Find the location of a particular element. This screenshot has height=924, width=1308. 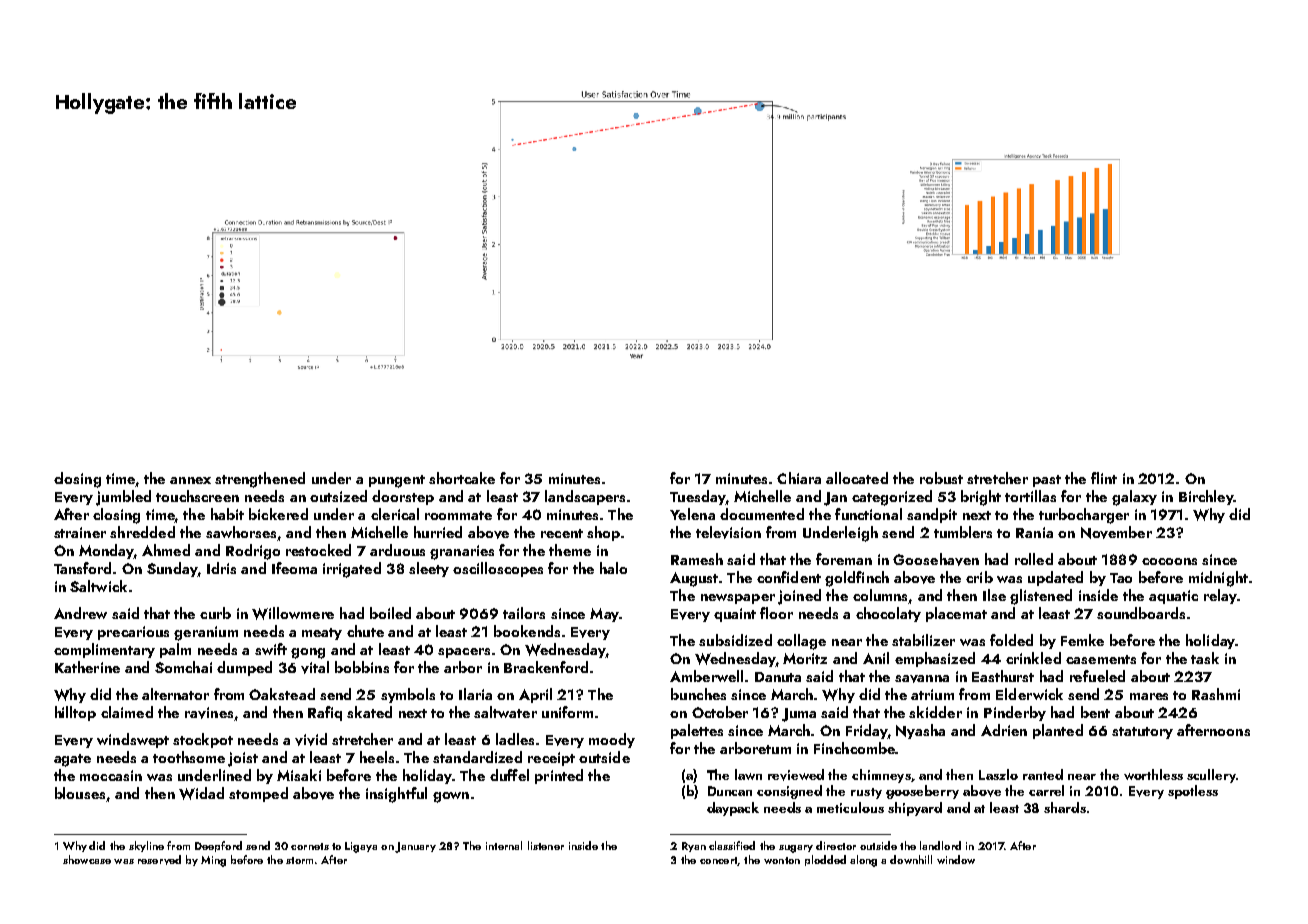

shipyard is located at coordinates (915, 809).
